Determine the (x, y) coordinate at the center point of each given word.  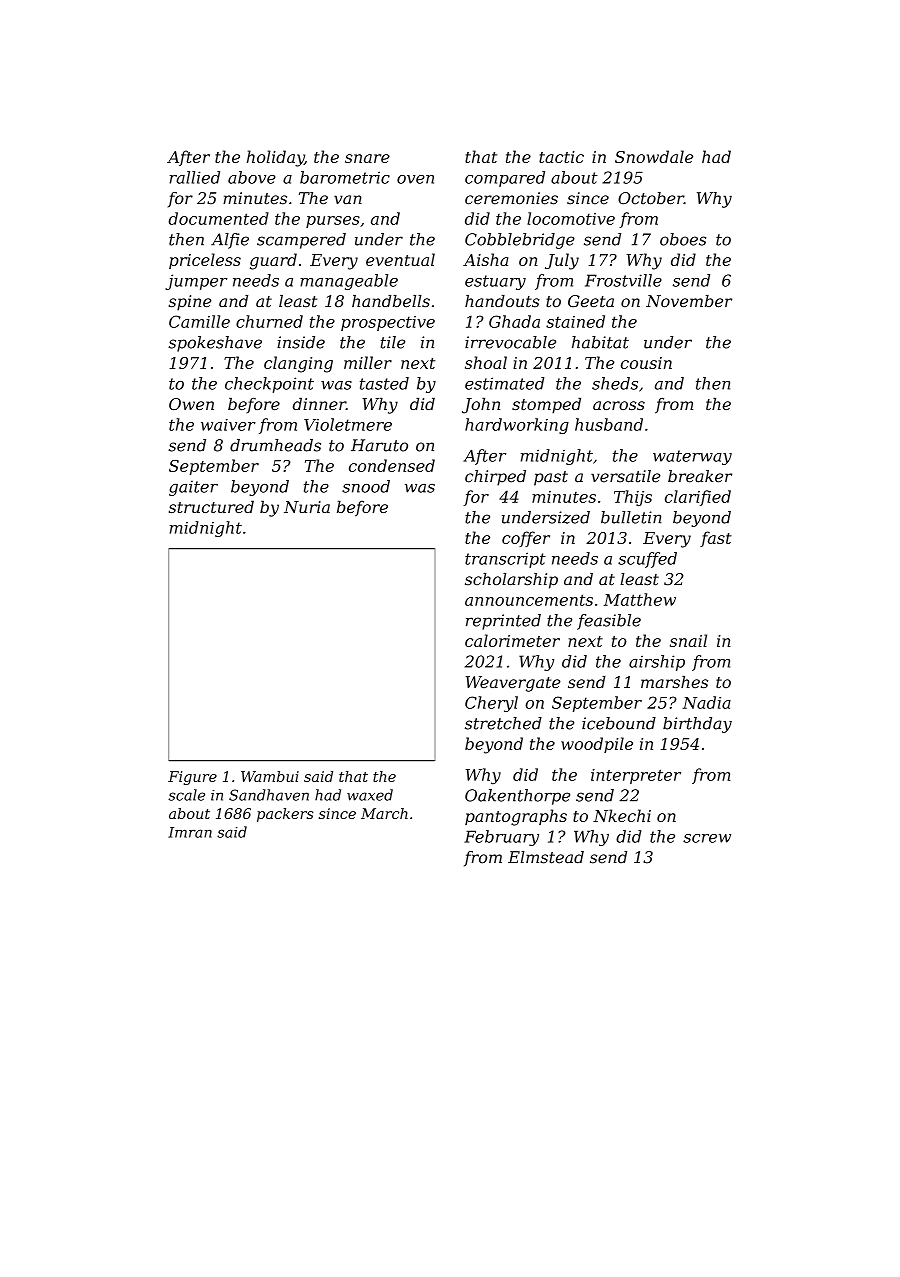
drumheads (275, 445)
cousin (646, 363)
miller (368, 362)
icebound (619, 723)
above (252, 177)
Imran (190, 832)
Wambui (270, 776)
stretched (503, 723)
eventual (400, 259)
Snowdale (654, 156)
